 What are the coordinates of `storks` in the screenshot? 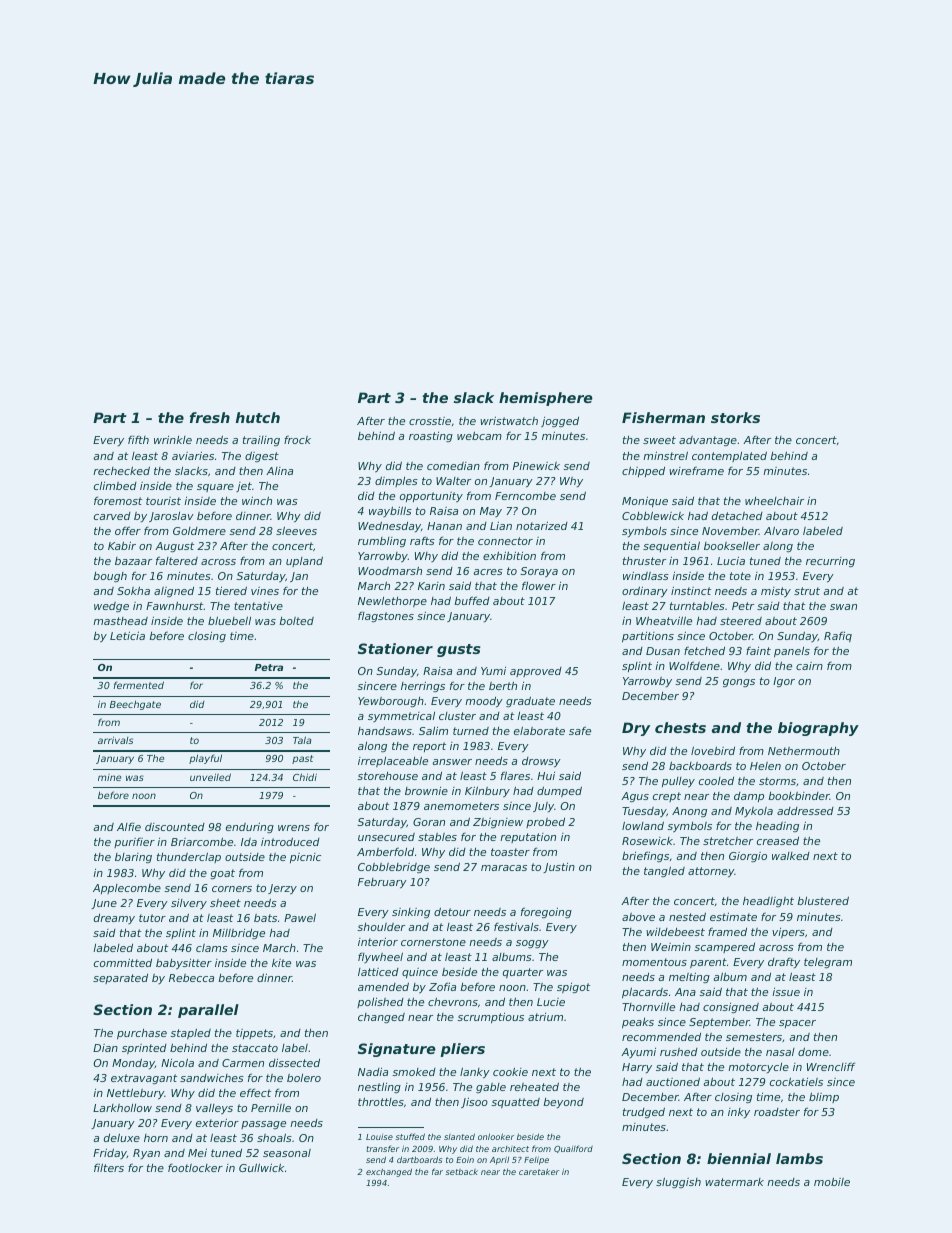 It's located at (735, 417).
